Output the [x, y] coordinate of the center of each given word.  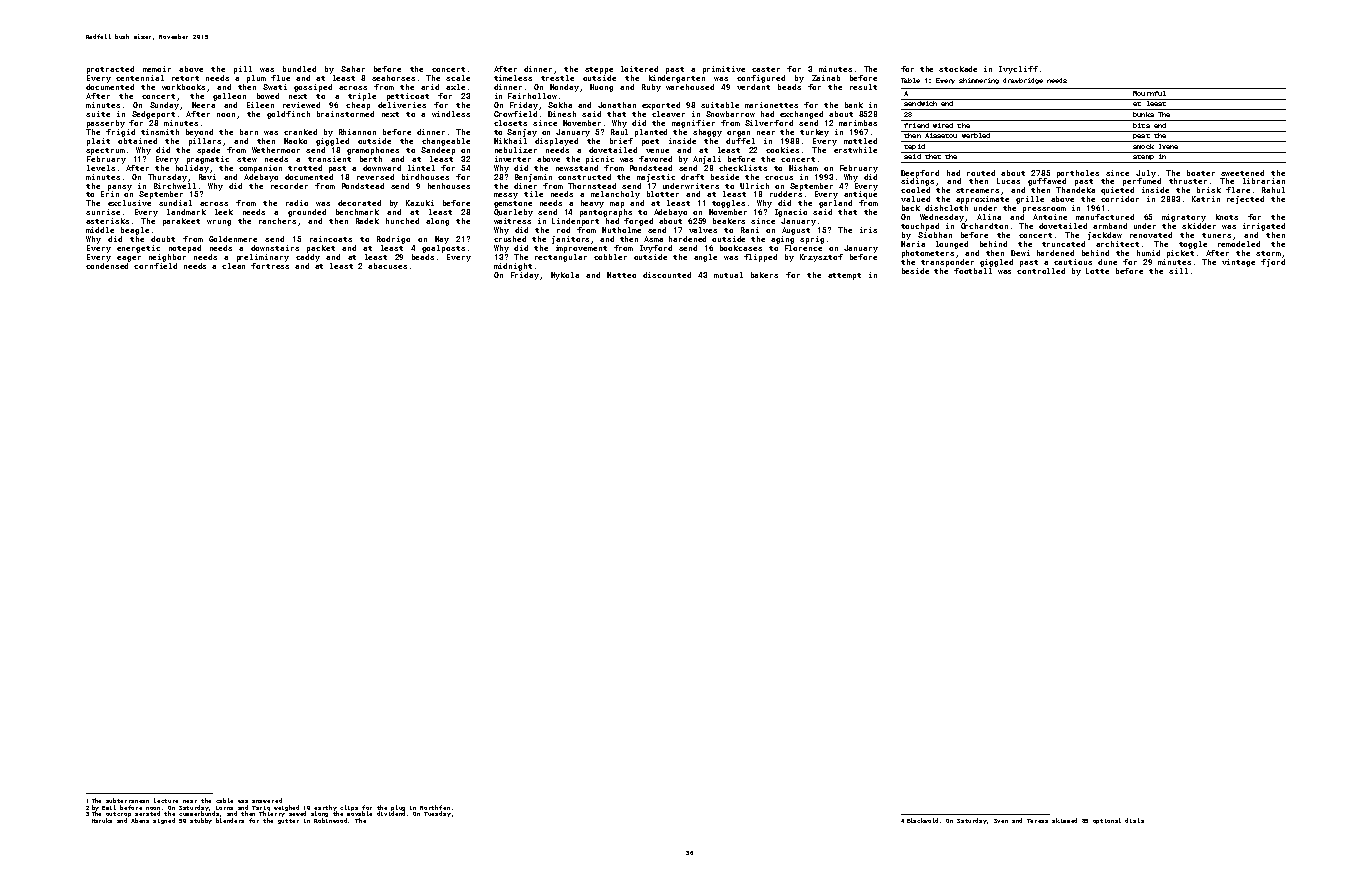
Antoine [1050, 217]
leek [224, 212]
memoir [157, 69]
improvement [581, 249]
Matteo [621, 275]
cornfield [155, 266]
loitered [639, 69]
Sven [1001, 821]
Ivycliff [1018, 70]
